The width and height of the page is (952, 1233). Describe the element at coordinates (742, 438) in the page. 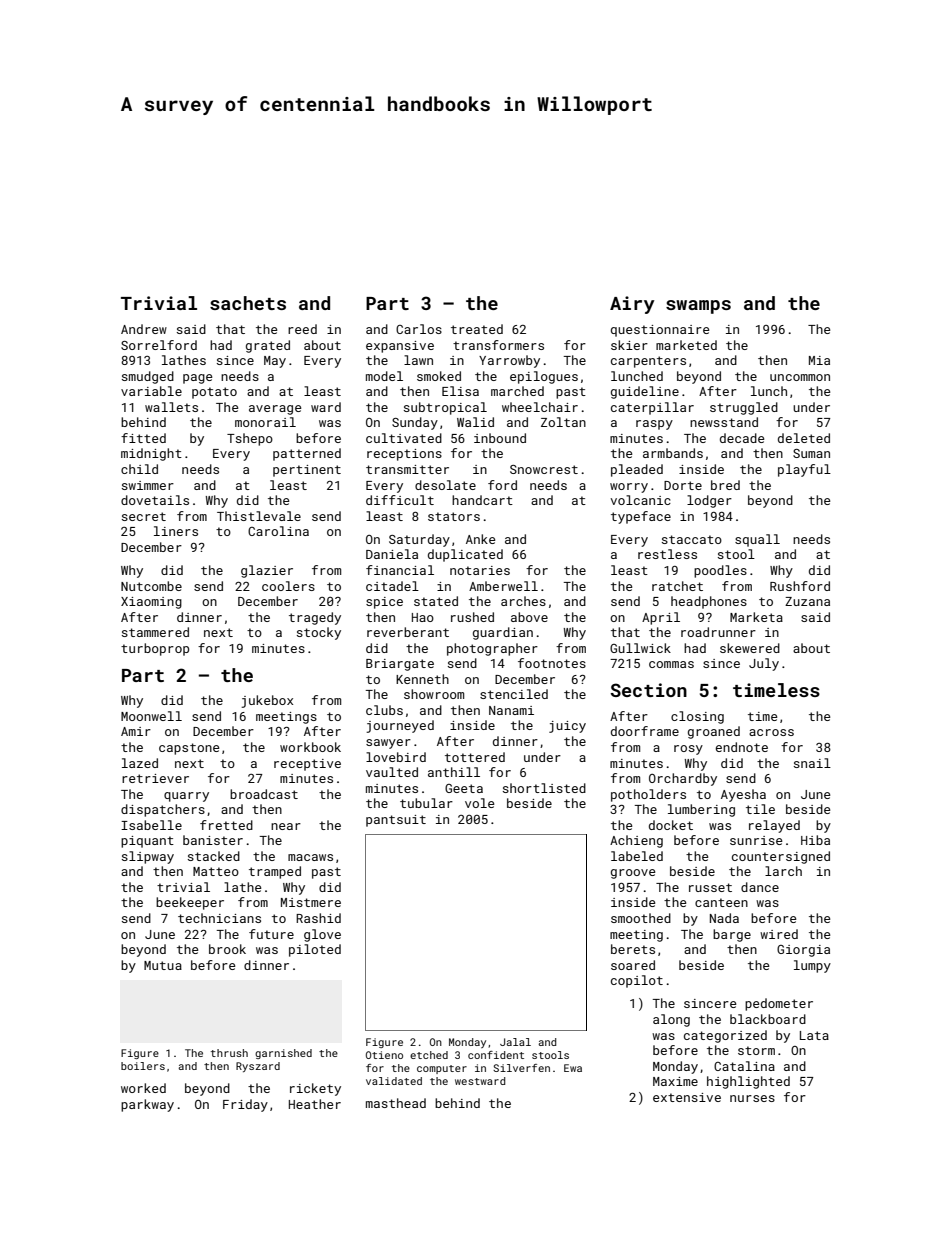

I see `decade` at that location.
